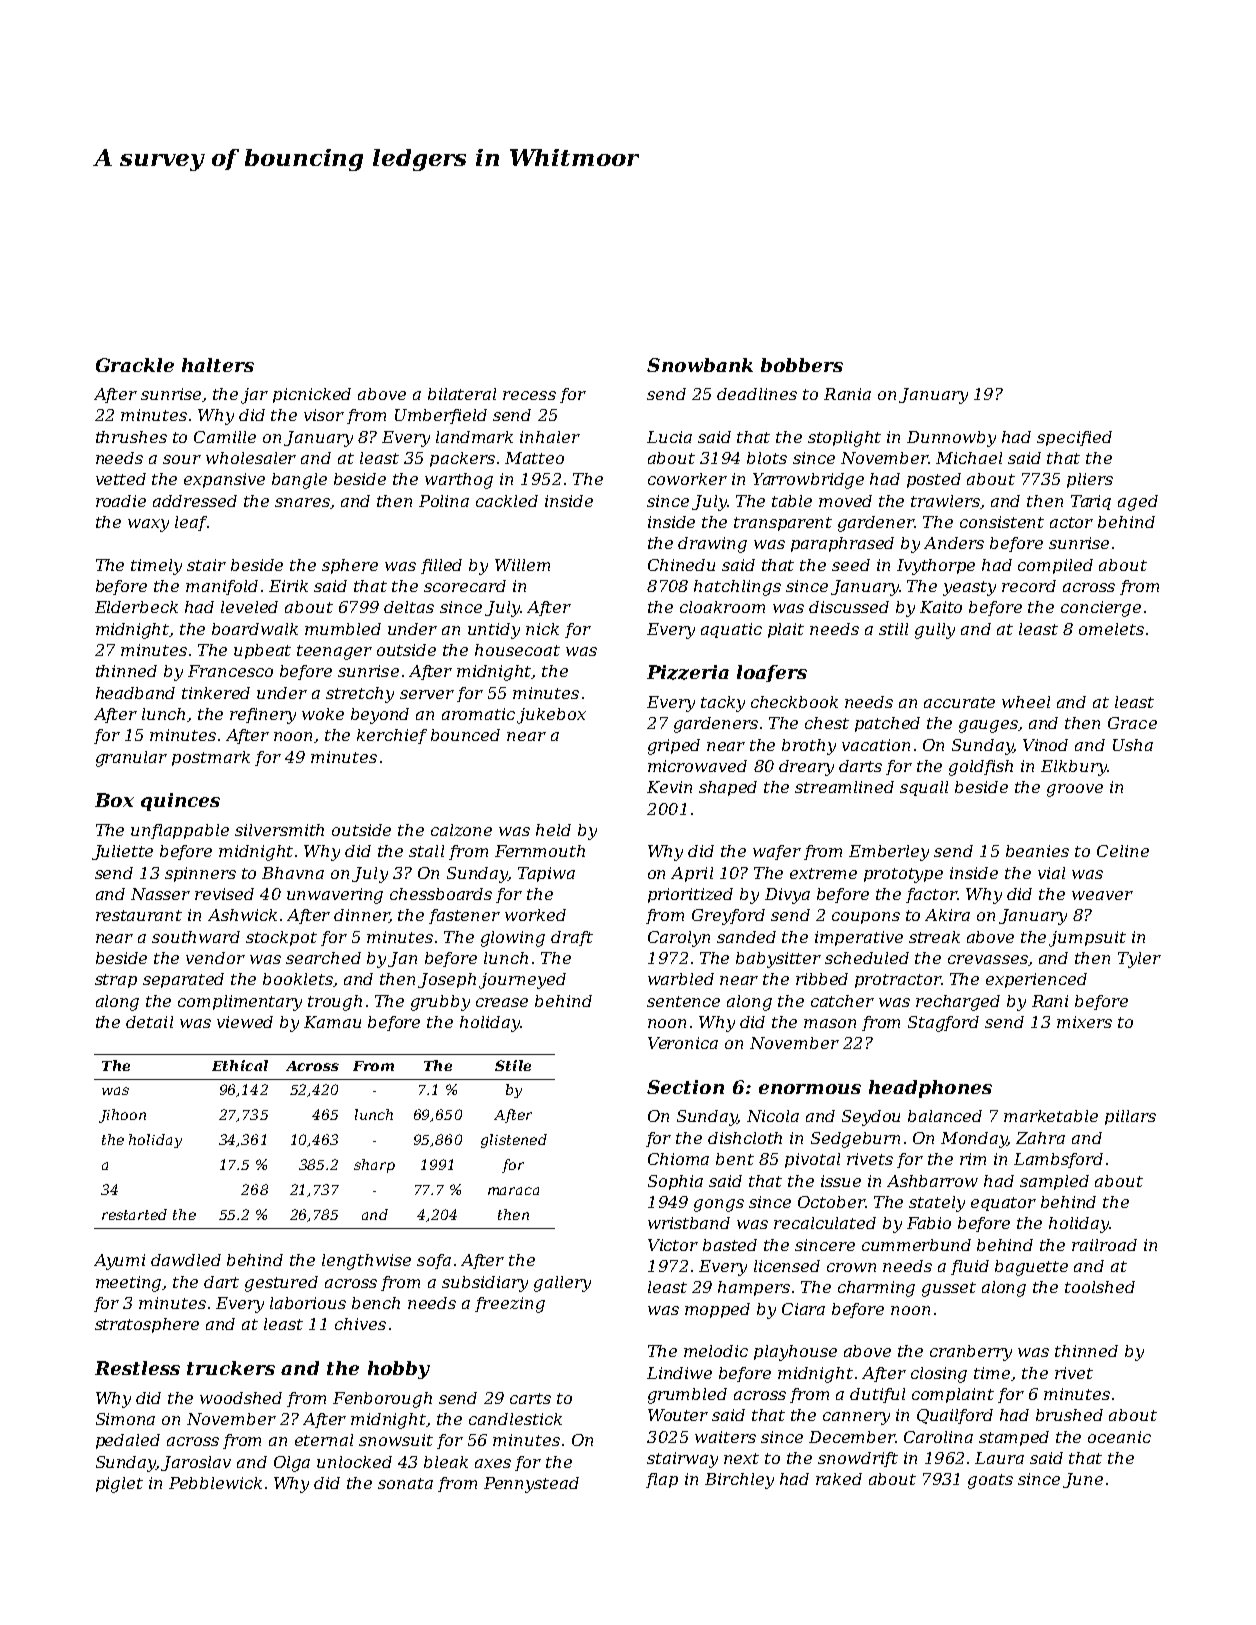  Describe the element at coordinates (700, 365) in the document. I see `Snowbank` at that location.
